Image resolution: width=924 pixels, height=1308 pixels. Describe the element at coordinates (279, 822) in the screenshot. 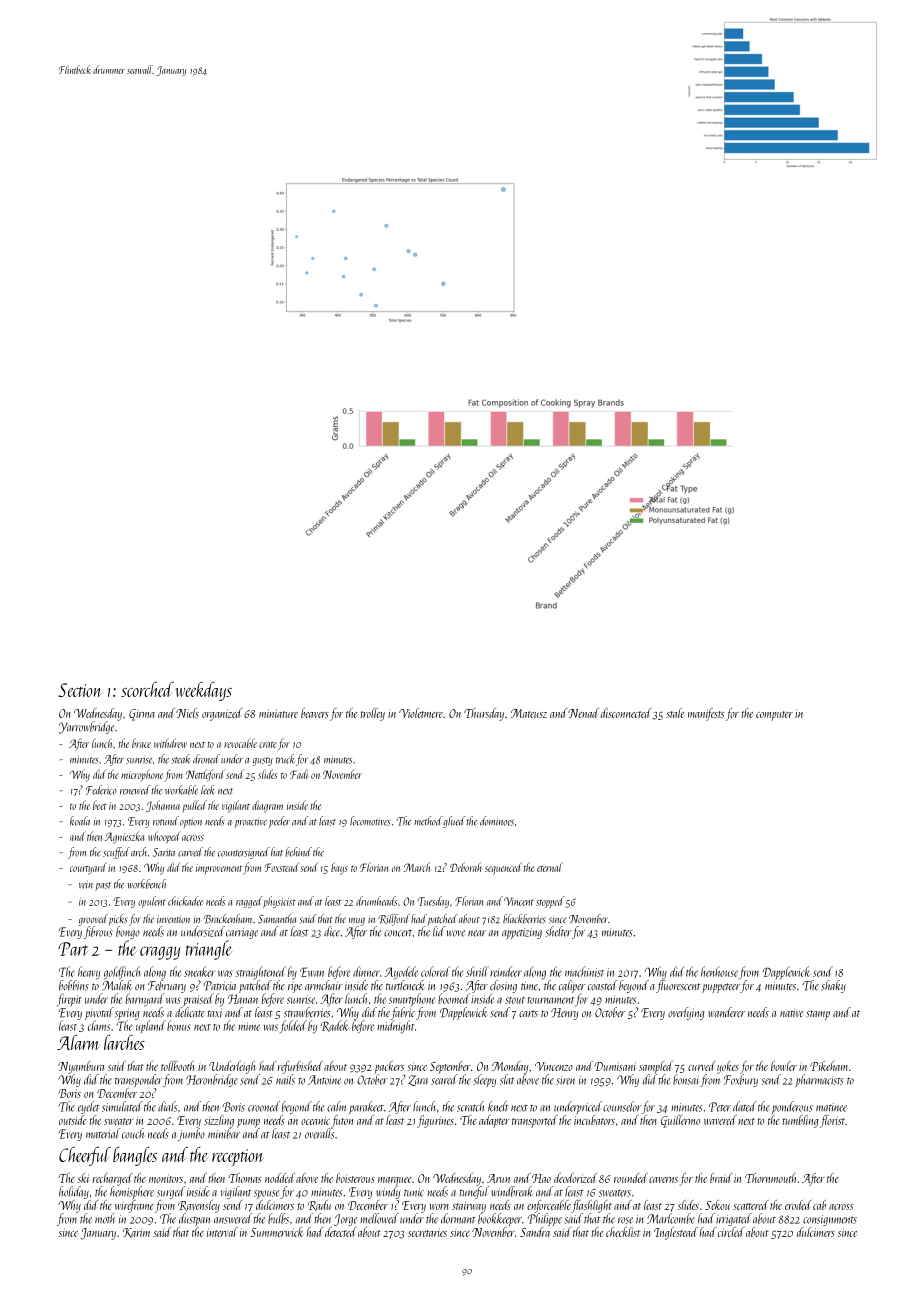

I see `peeler` at that location.
